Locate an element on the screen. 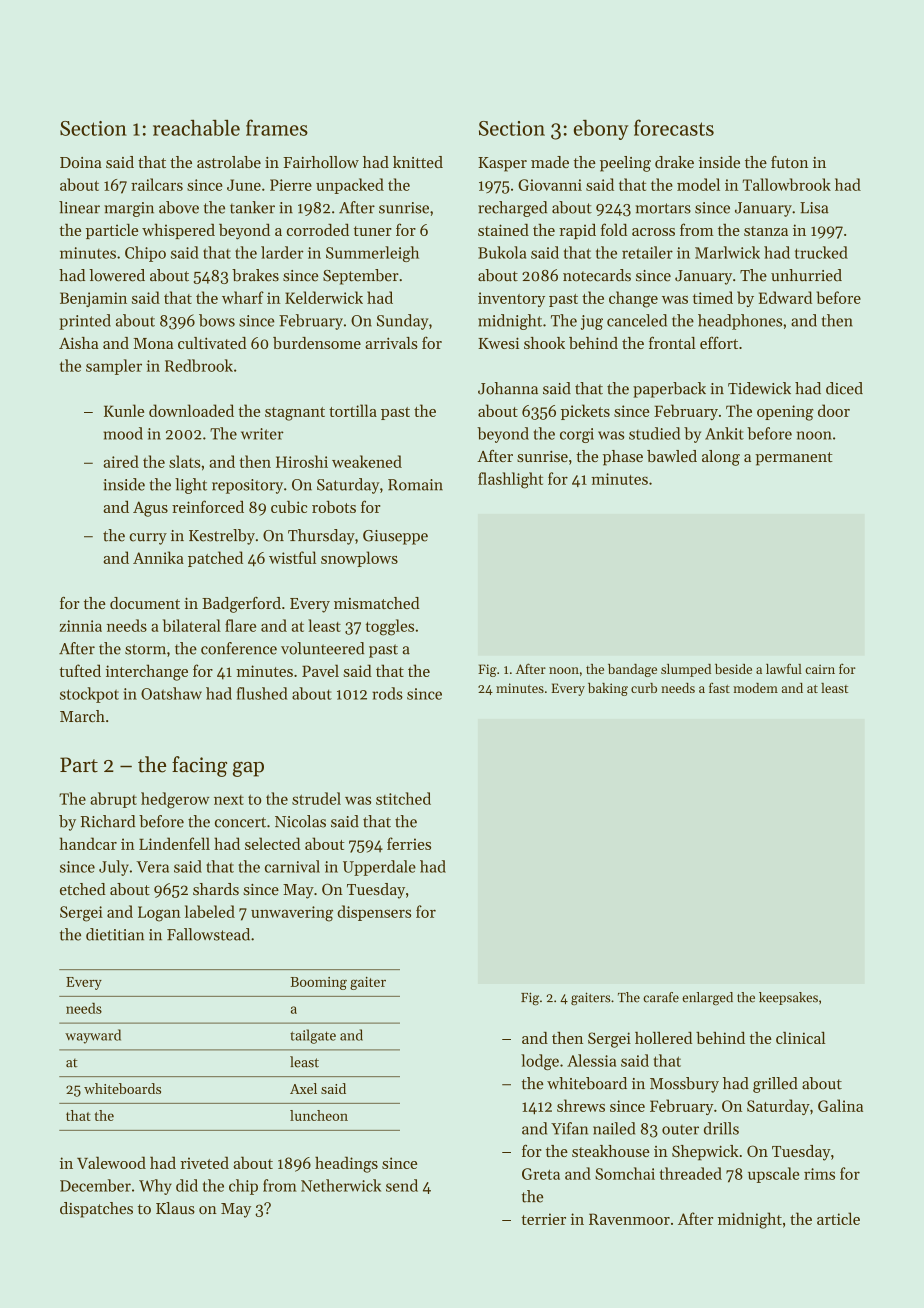  keepsakes is located at coordinates (788, 998).
